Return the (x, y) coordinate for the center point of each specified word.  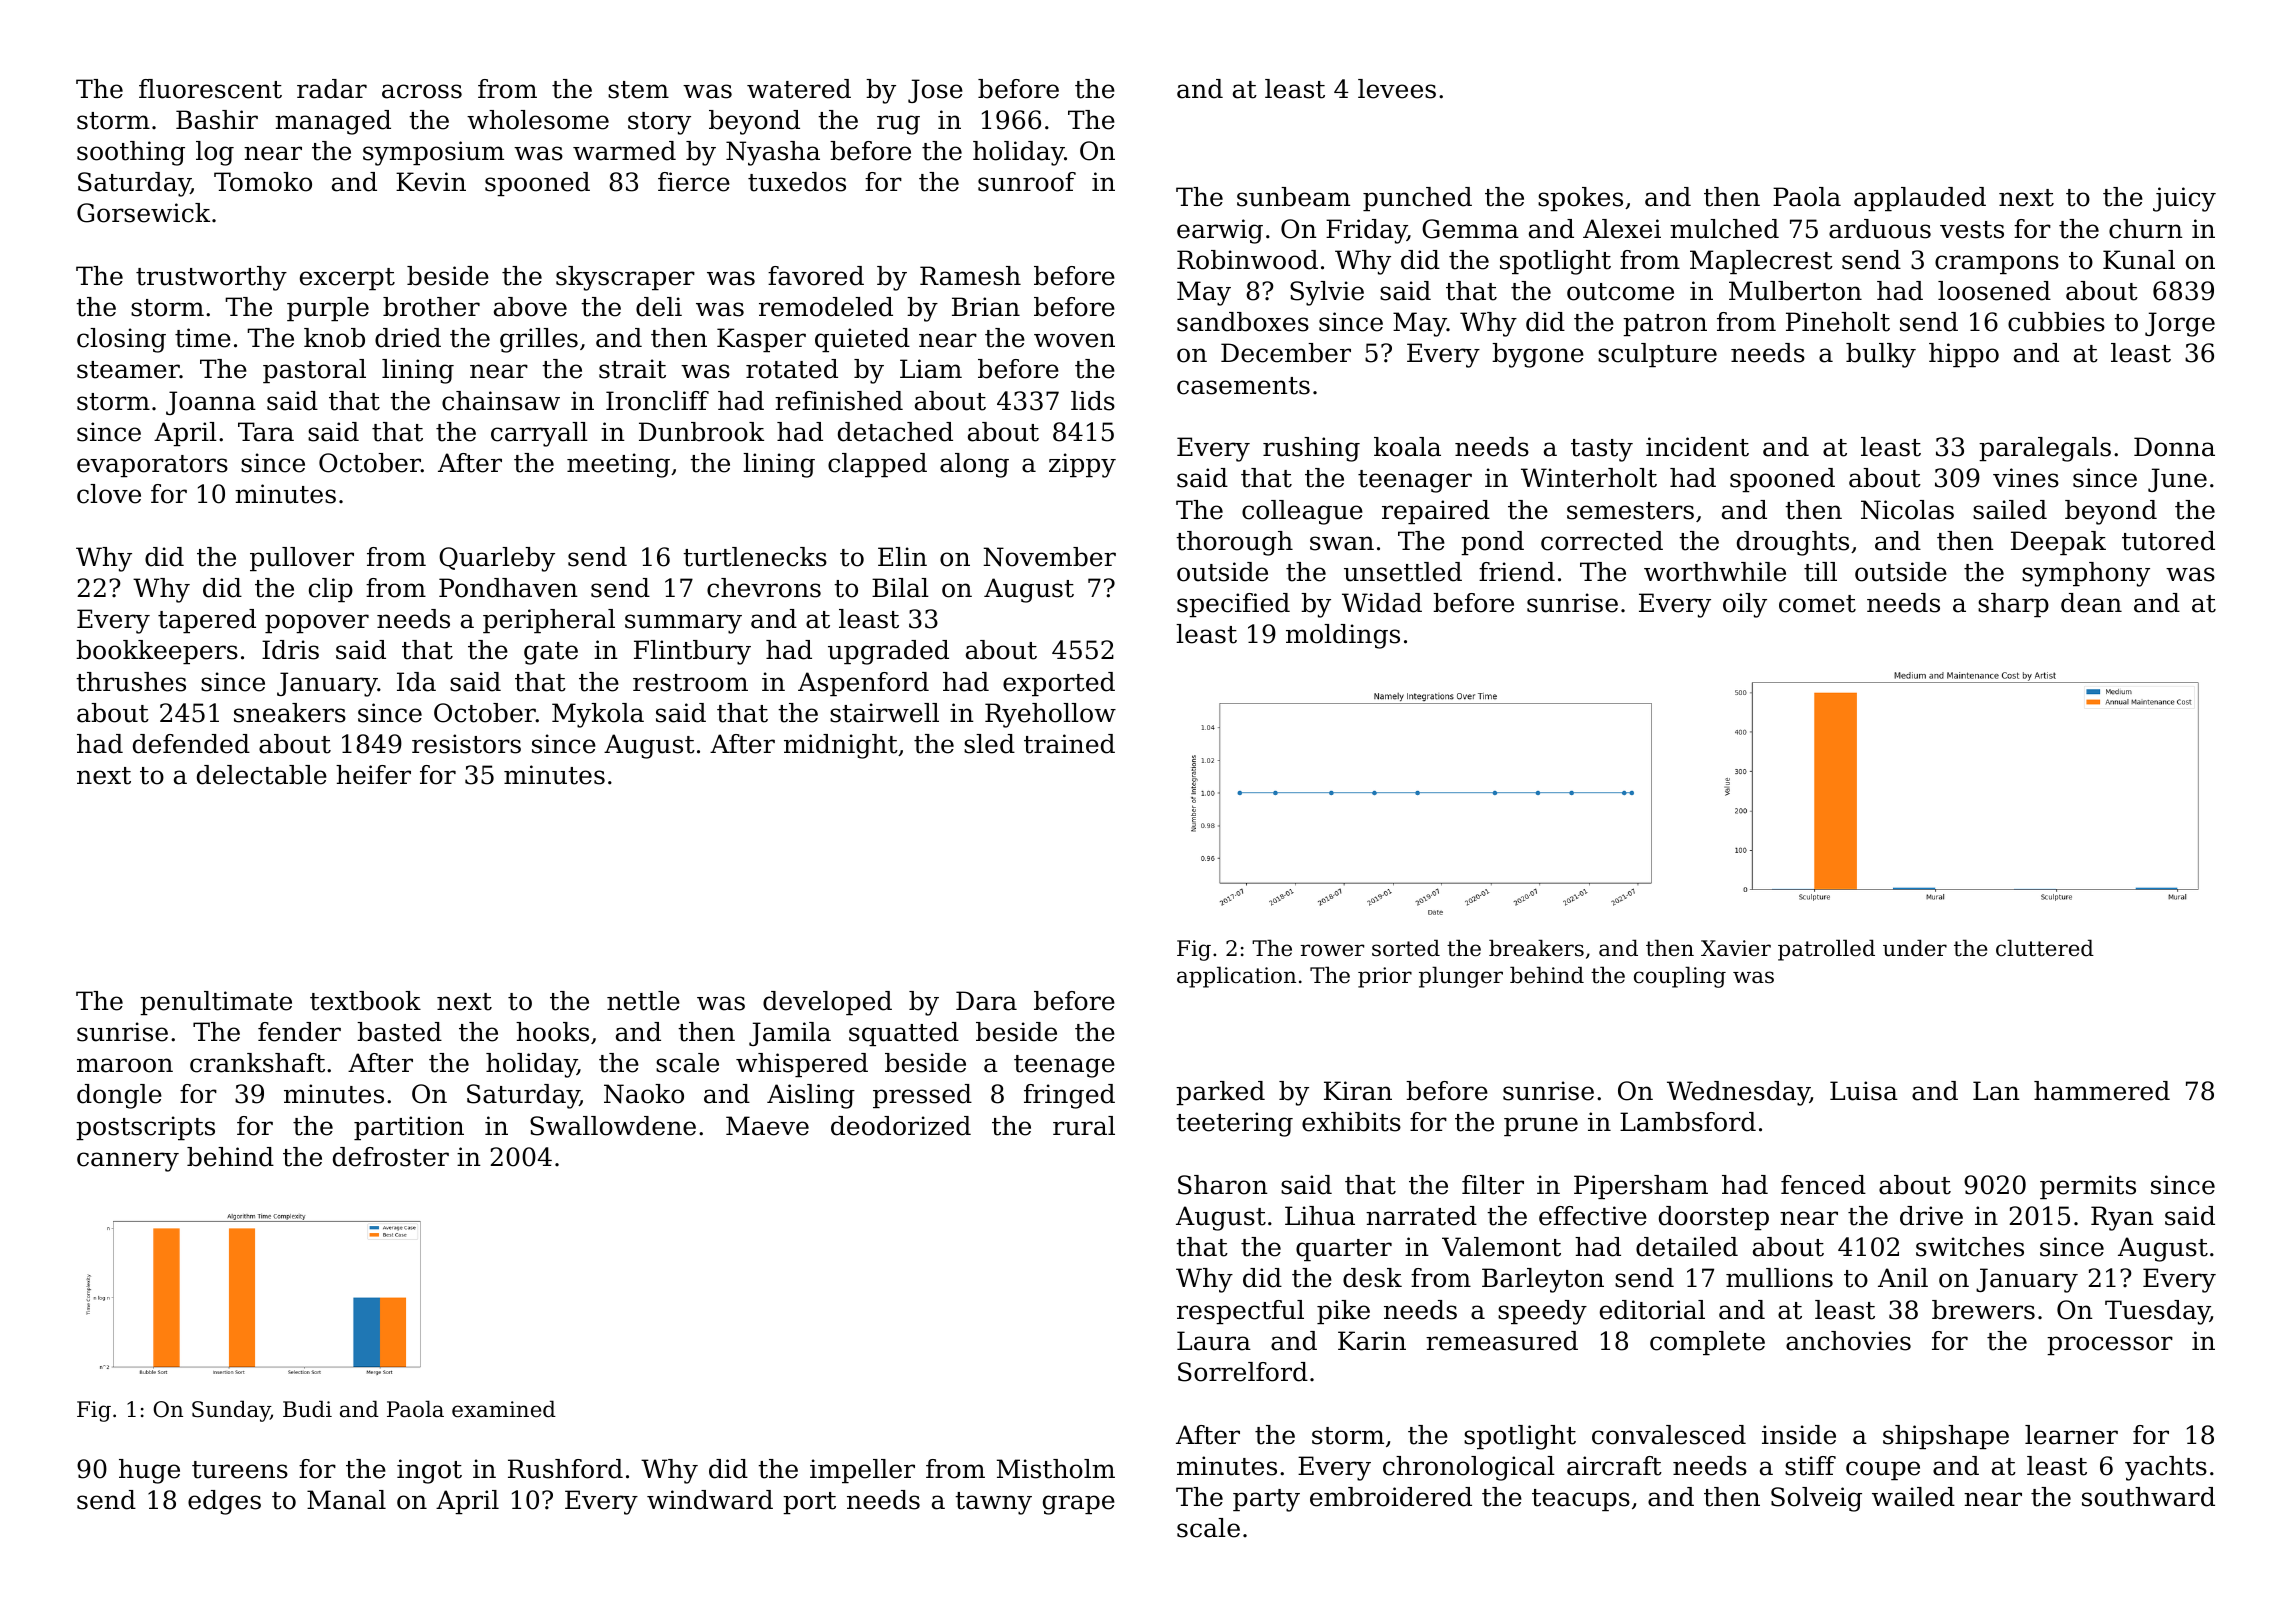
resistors (466, 744)
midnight (841, 746)
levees (1397, 89)
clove (109, 494)
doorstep (1714, 1218)
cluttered (2045, 948)
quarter (1344, 1250)
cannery (128, 1162)
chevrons (764, 588)
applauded (1920, 199)
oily (1745, 605)
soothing (131, 153)
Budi (307, 1409)
